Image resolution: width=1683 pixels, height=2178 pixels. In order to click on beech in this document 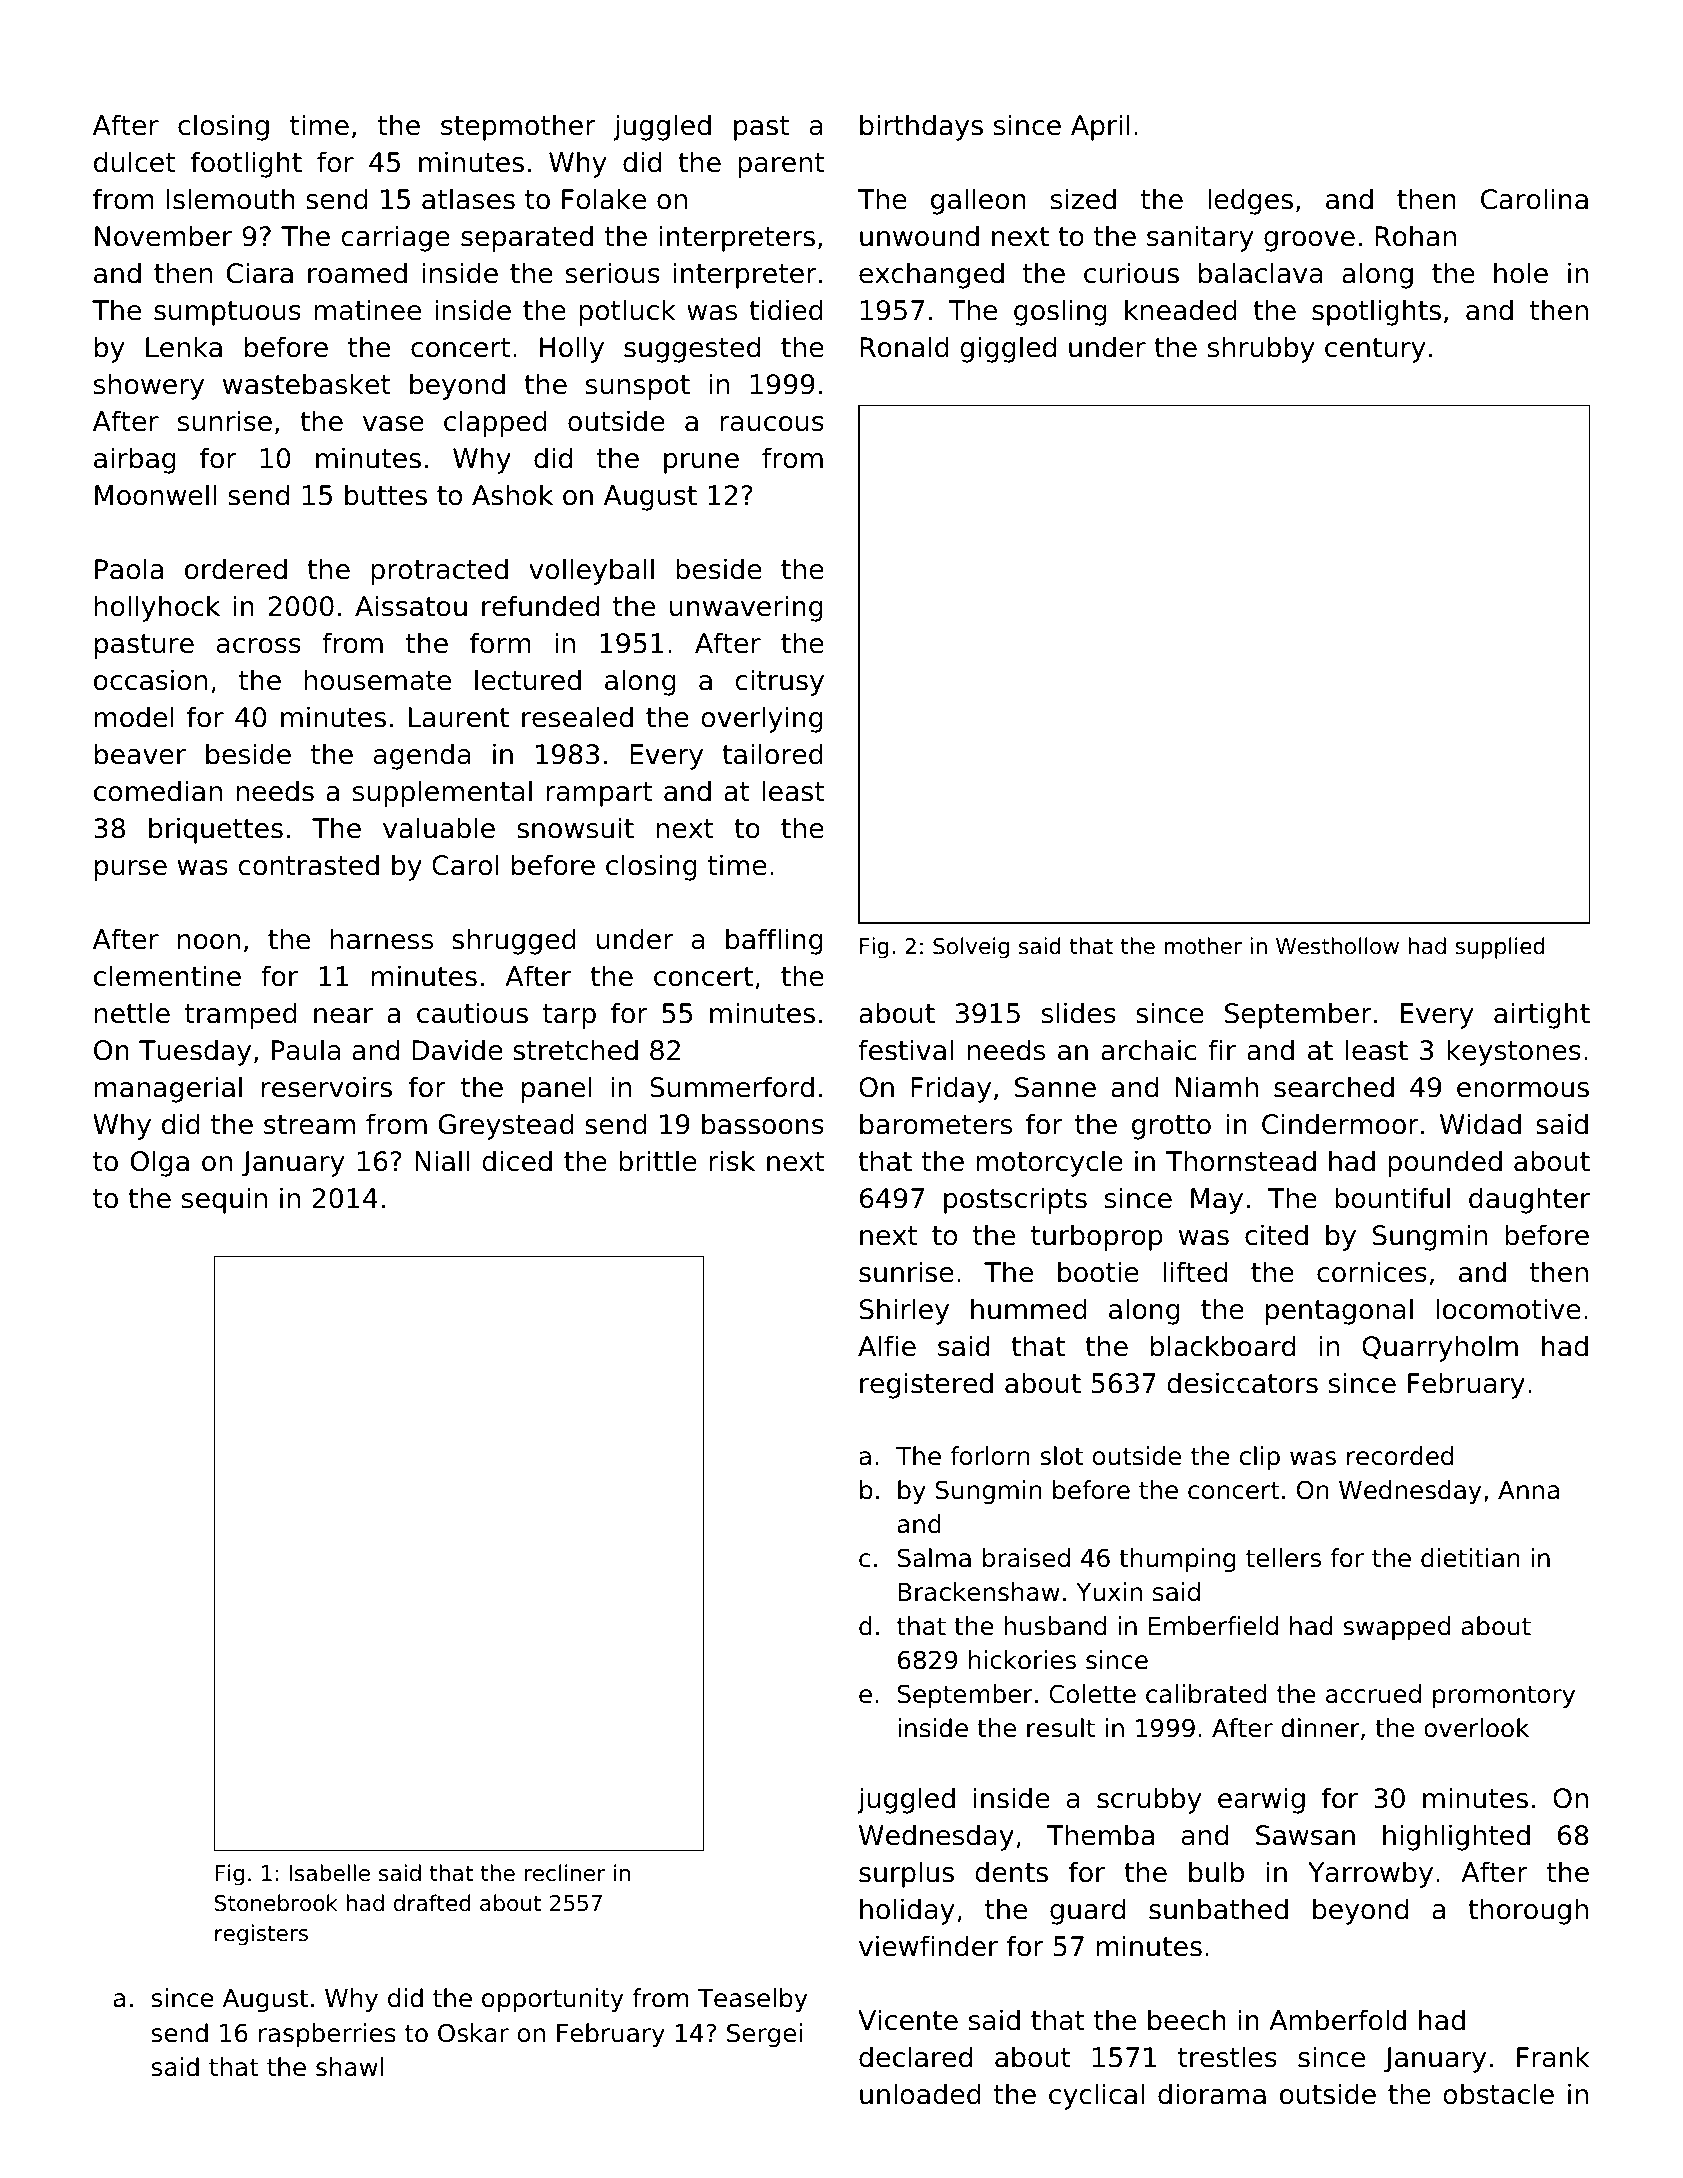, I will do `click(1187, 2020)`.
